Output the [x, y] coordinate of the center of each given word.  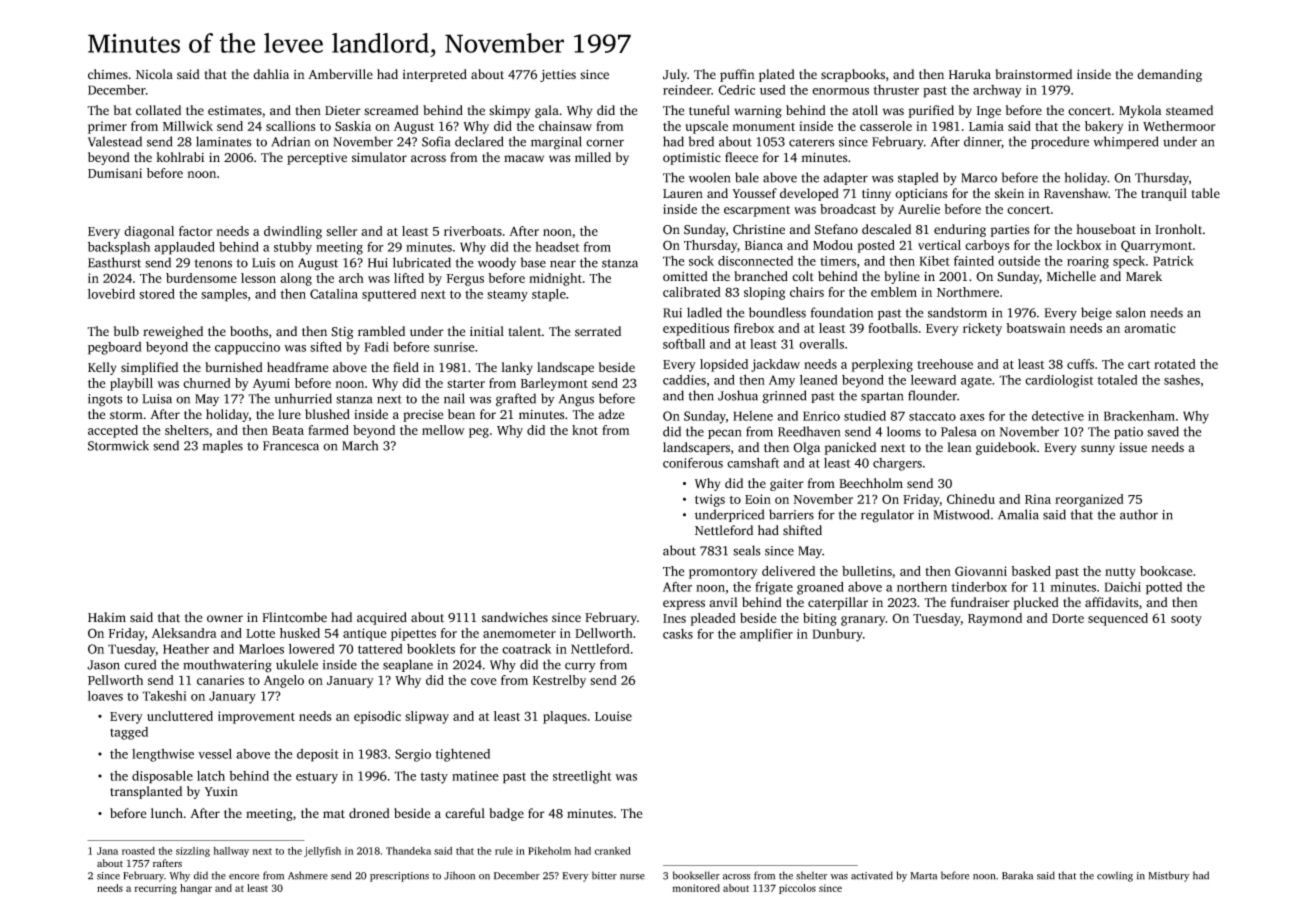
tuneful [709, 110]
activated [872, 875]
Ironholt [1178, 229]
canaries [220, 680]
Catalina [334, 294]
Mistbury [1169, 876]
